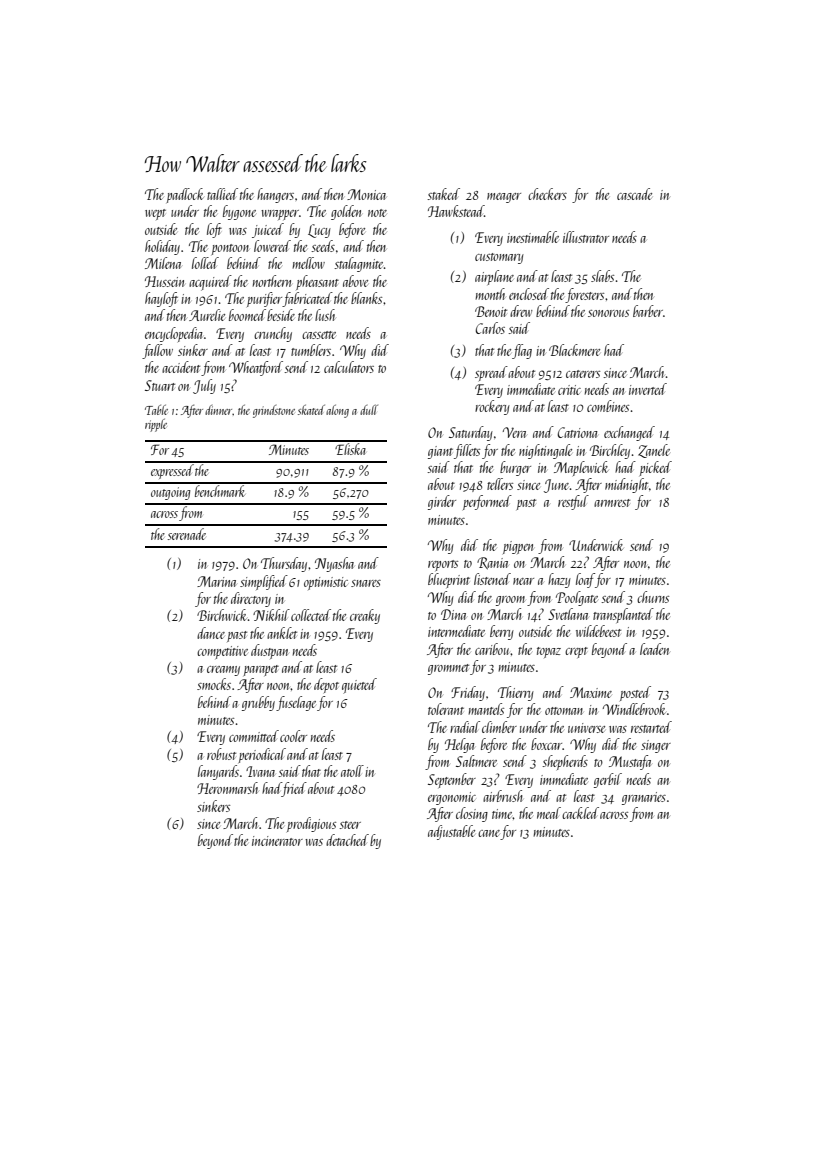  I want to click on meal, so click(549, 813).
